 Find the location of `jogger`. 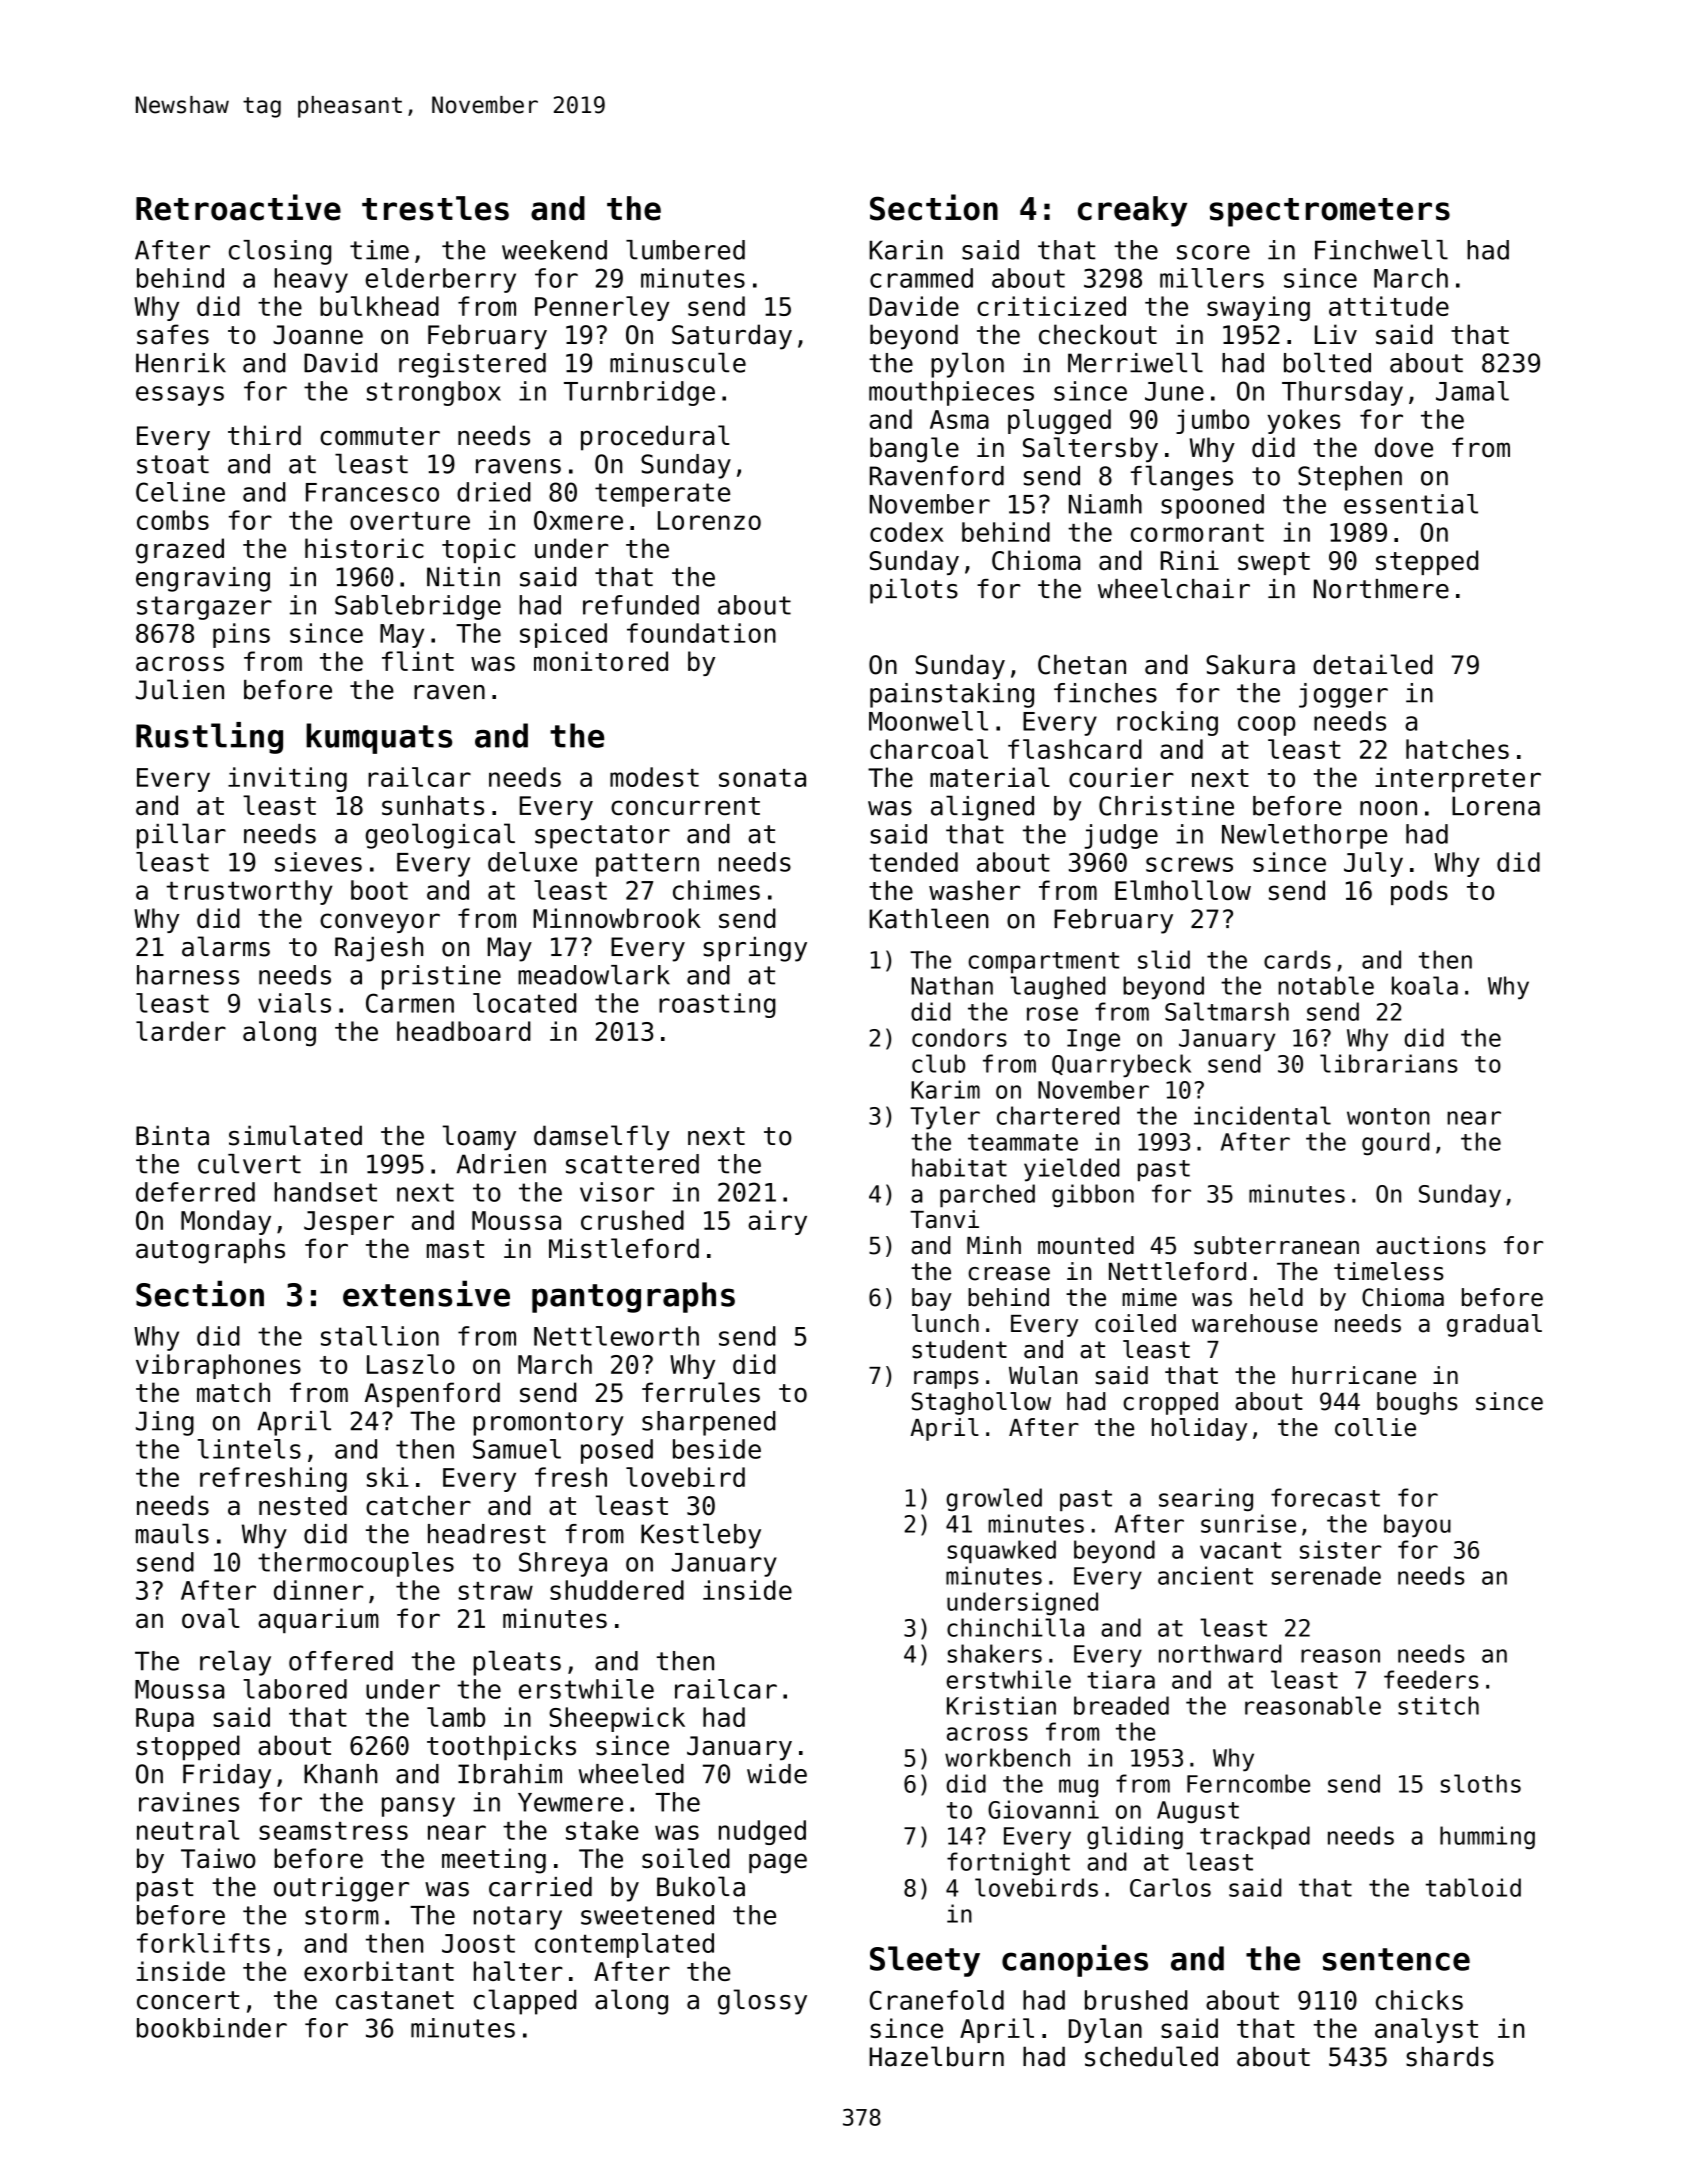

jogger is located at coordinates (1343, 695).
